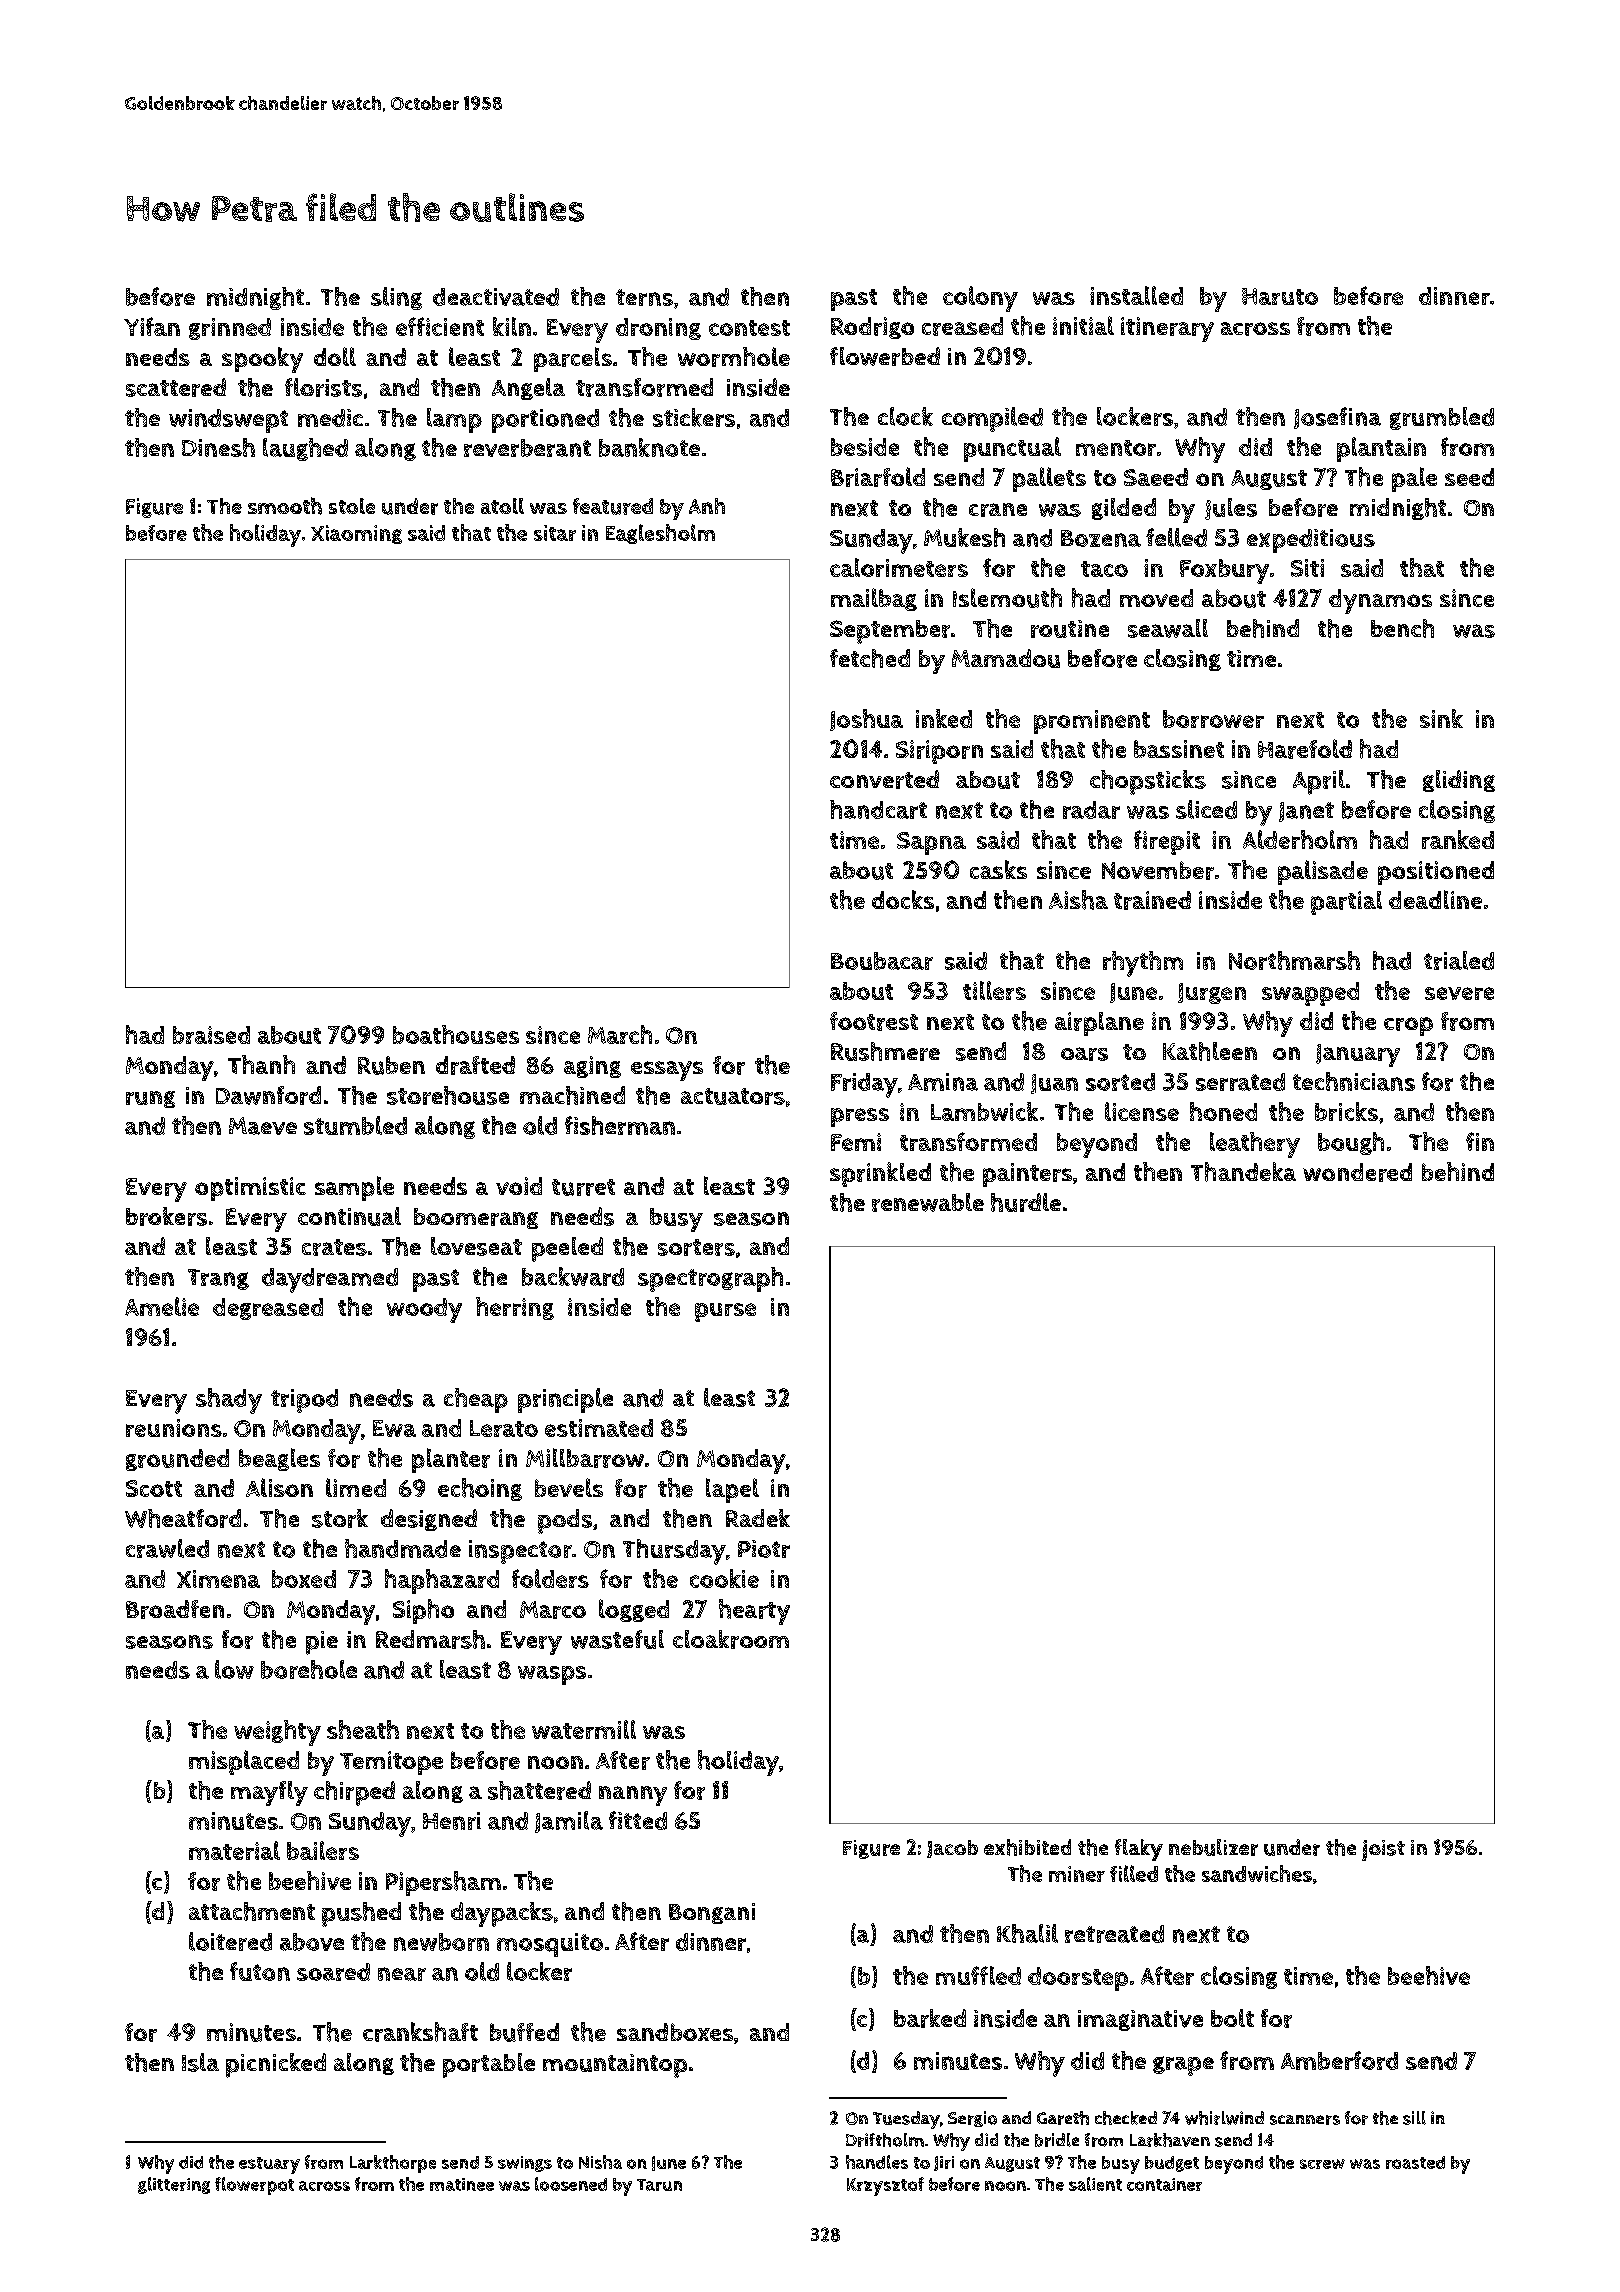 This screenshot has height=2292, width=1620. I want to click on colony, so click(980, 299).
